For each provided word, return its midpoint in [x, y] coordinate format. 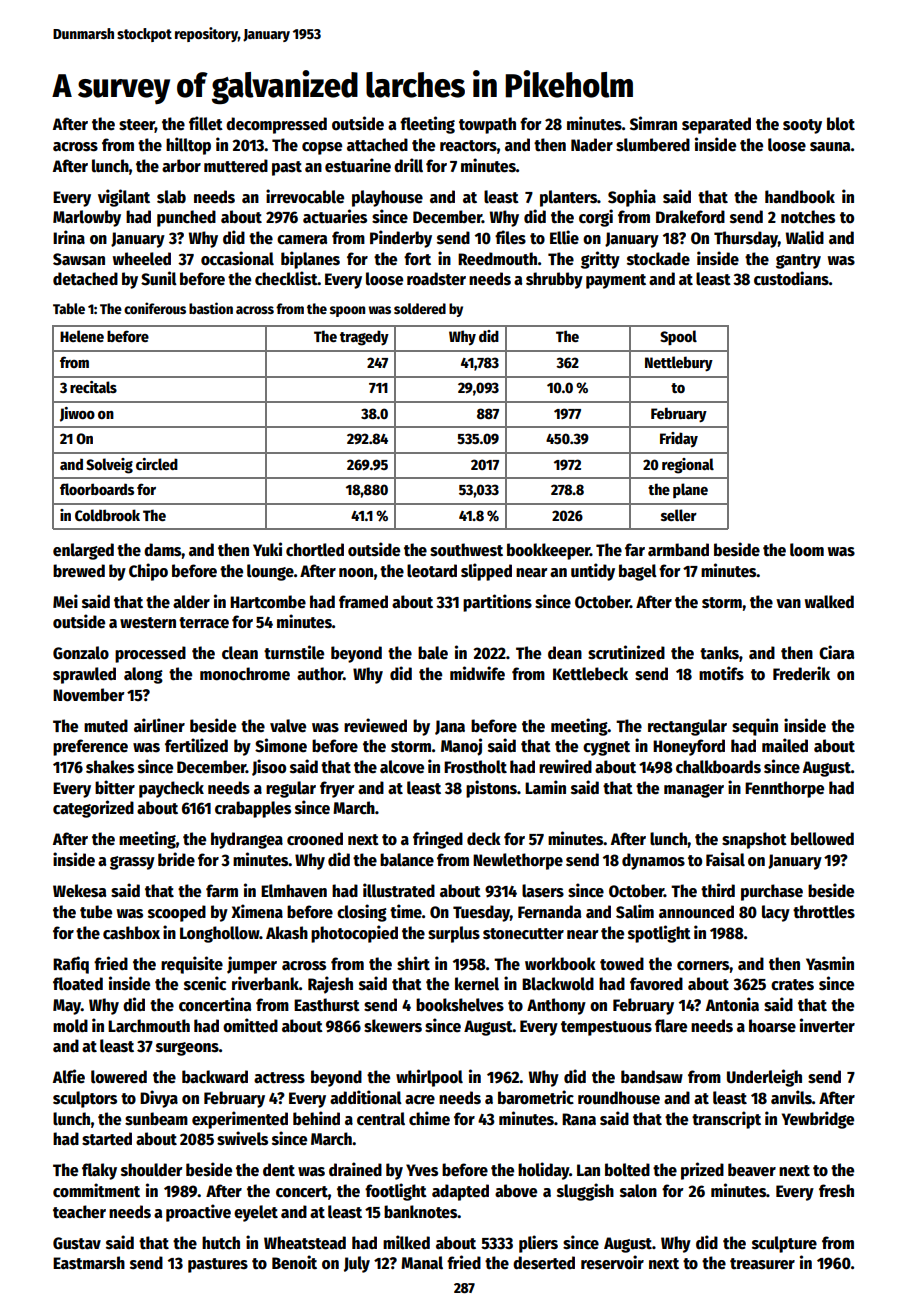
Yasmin [830, 963]
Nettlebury [679, 364]
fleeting [427, 125]
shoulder [152, 1170]
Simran [653, 123]
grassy [132, 863]
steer [137, 126]
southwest [466, 550]
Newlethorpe [518, 861]
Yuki [267, 549]
